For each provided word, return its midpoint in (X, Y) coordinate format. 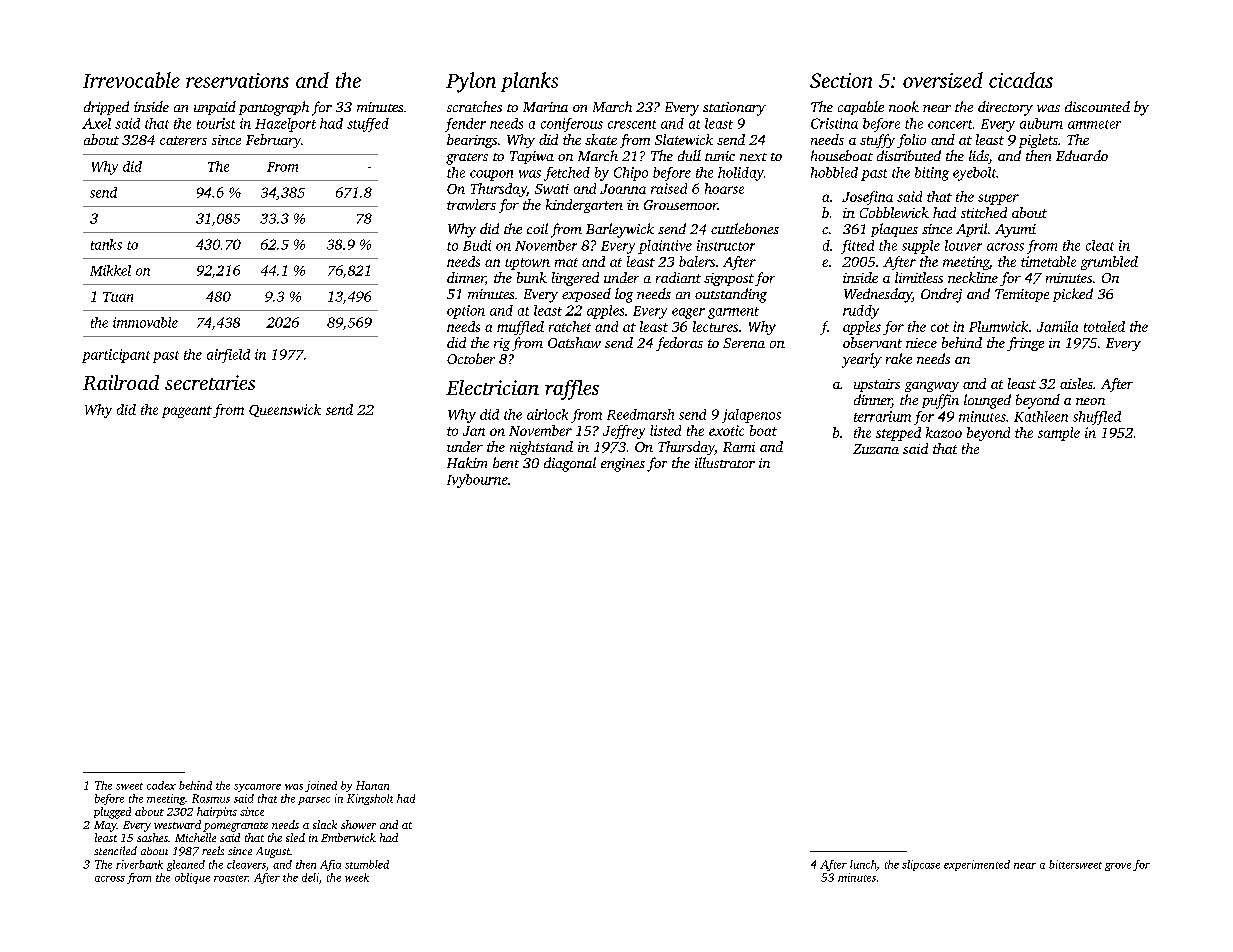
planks (529, 82)
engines (623, 465)
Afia (330, 865)
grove (1118, 867)
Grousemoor (681, 205)
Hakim (467, 462)
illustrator (725, 462)
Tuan (118, 297)
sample (1059, 434)
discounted (1097, 106)
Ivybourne (477, 481)
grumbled (1109, 263)
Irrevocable (131, 80)
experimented (977, 865)
